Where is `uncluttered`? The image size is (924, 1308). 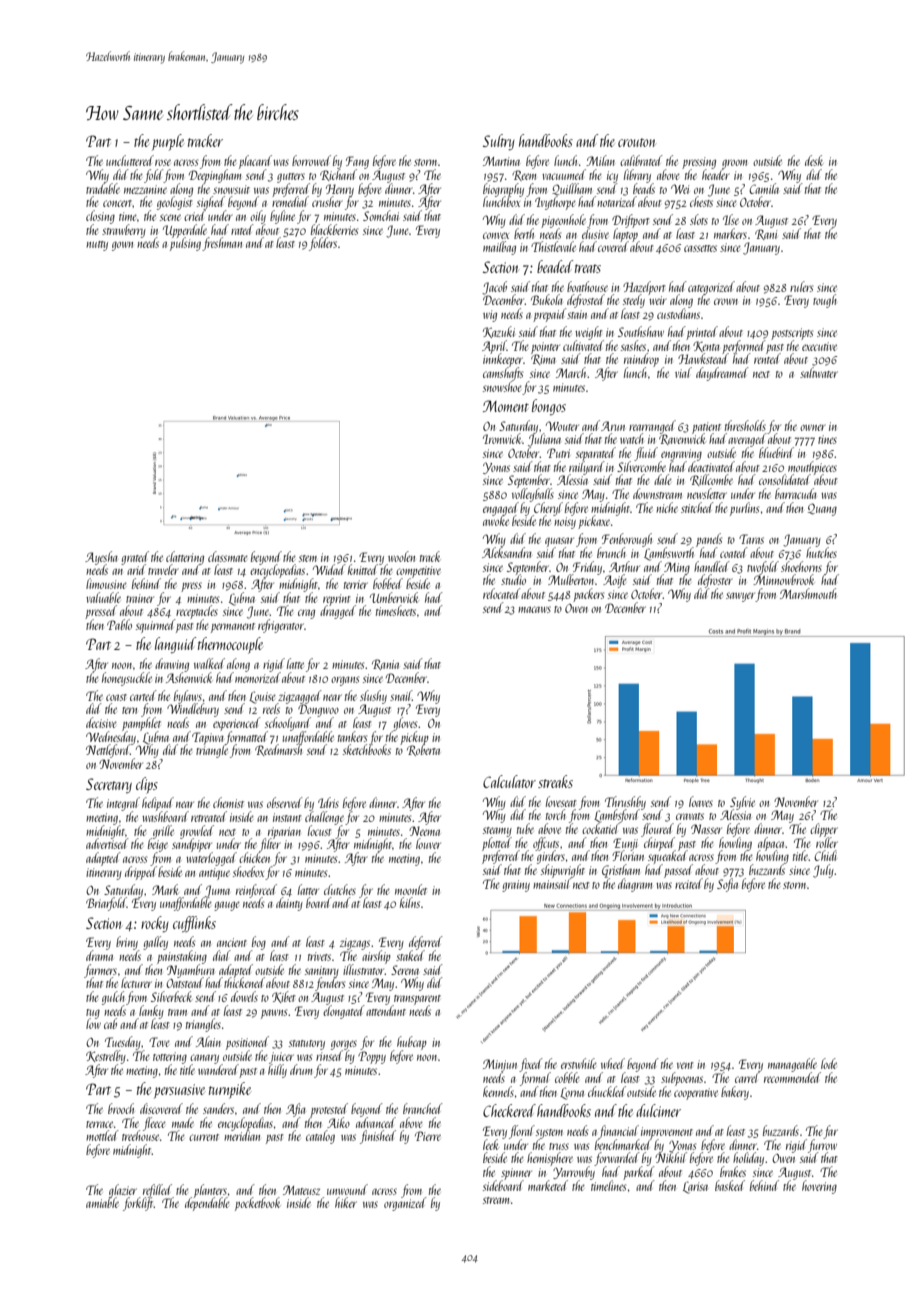 uncluttered is located at coordinates (130, 160).
